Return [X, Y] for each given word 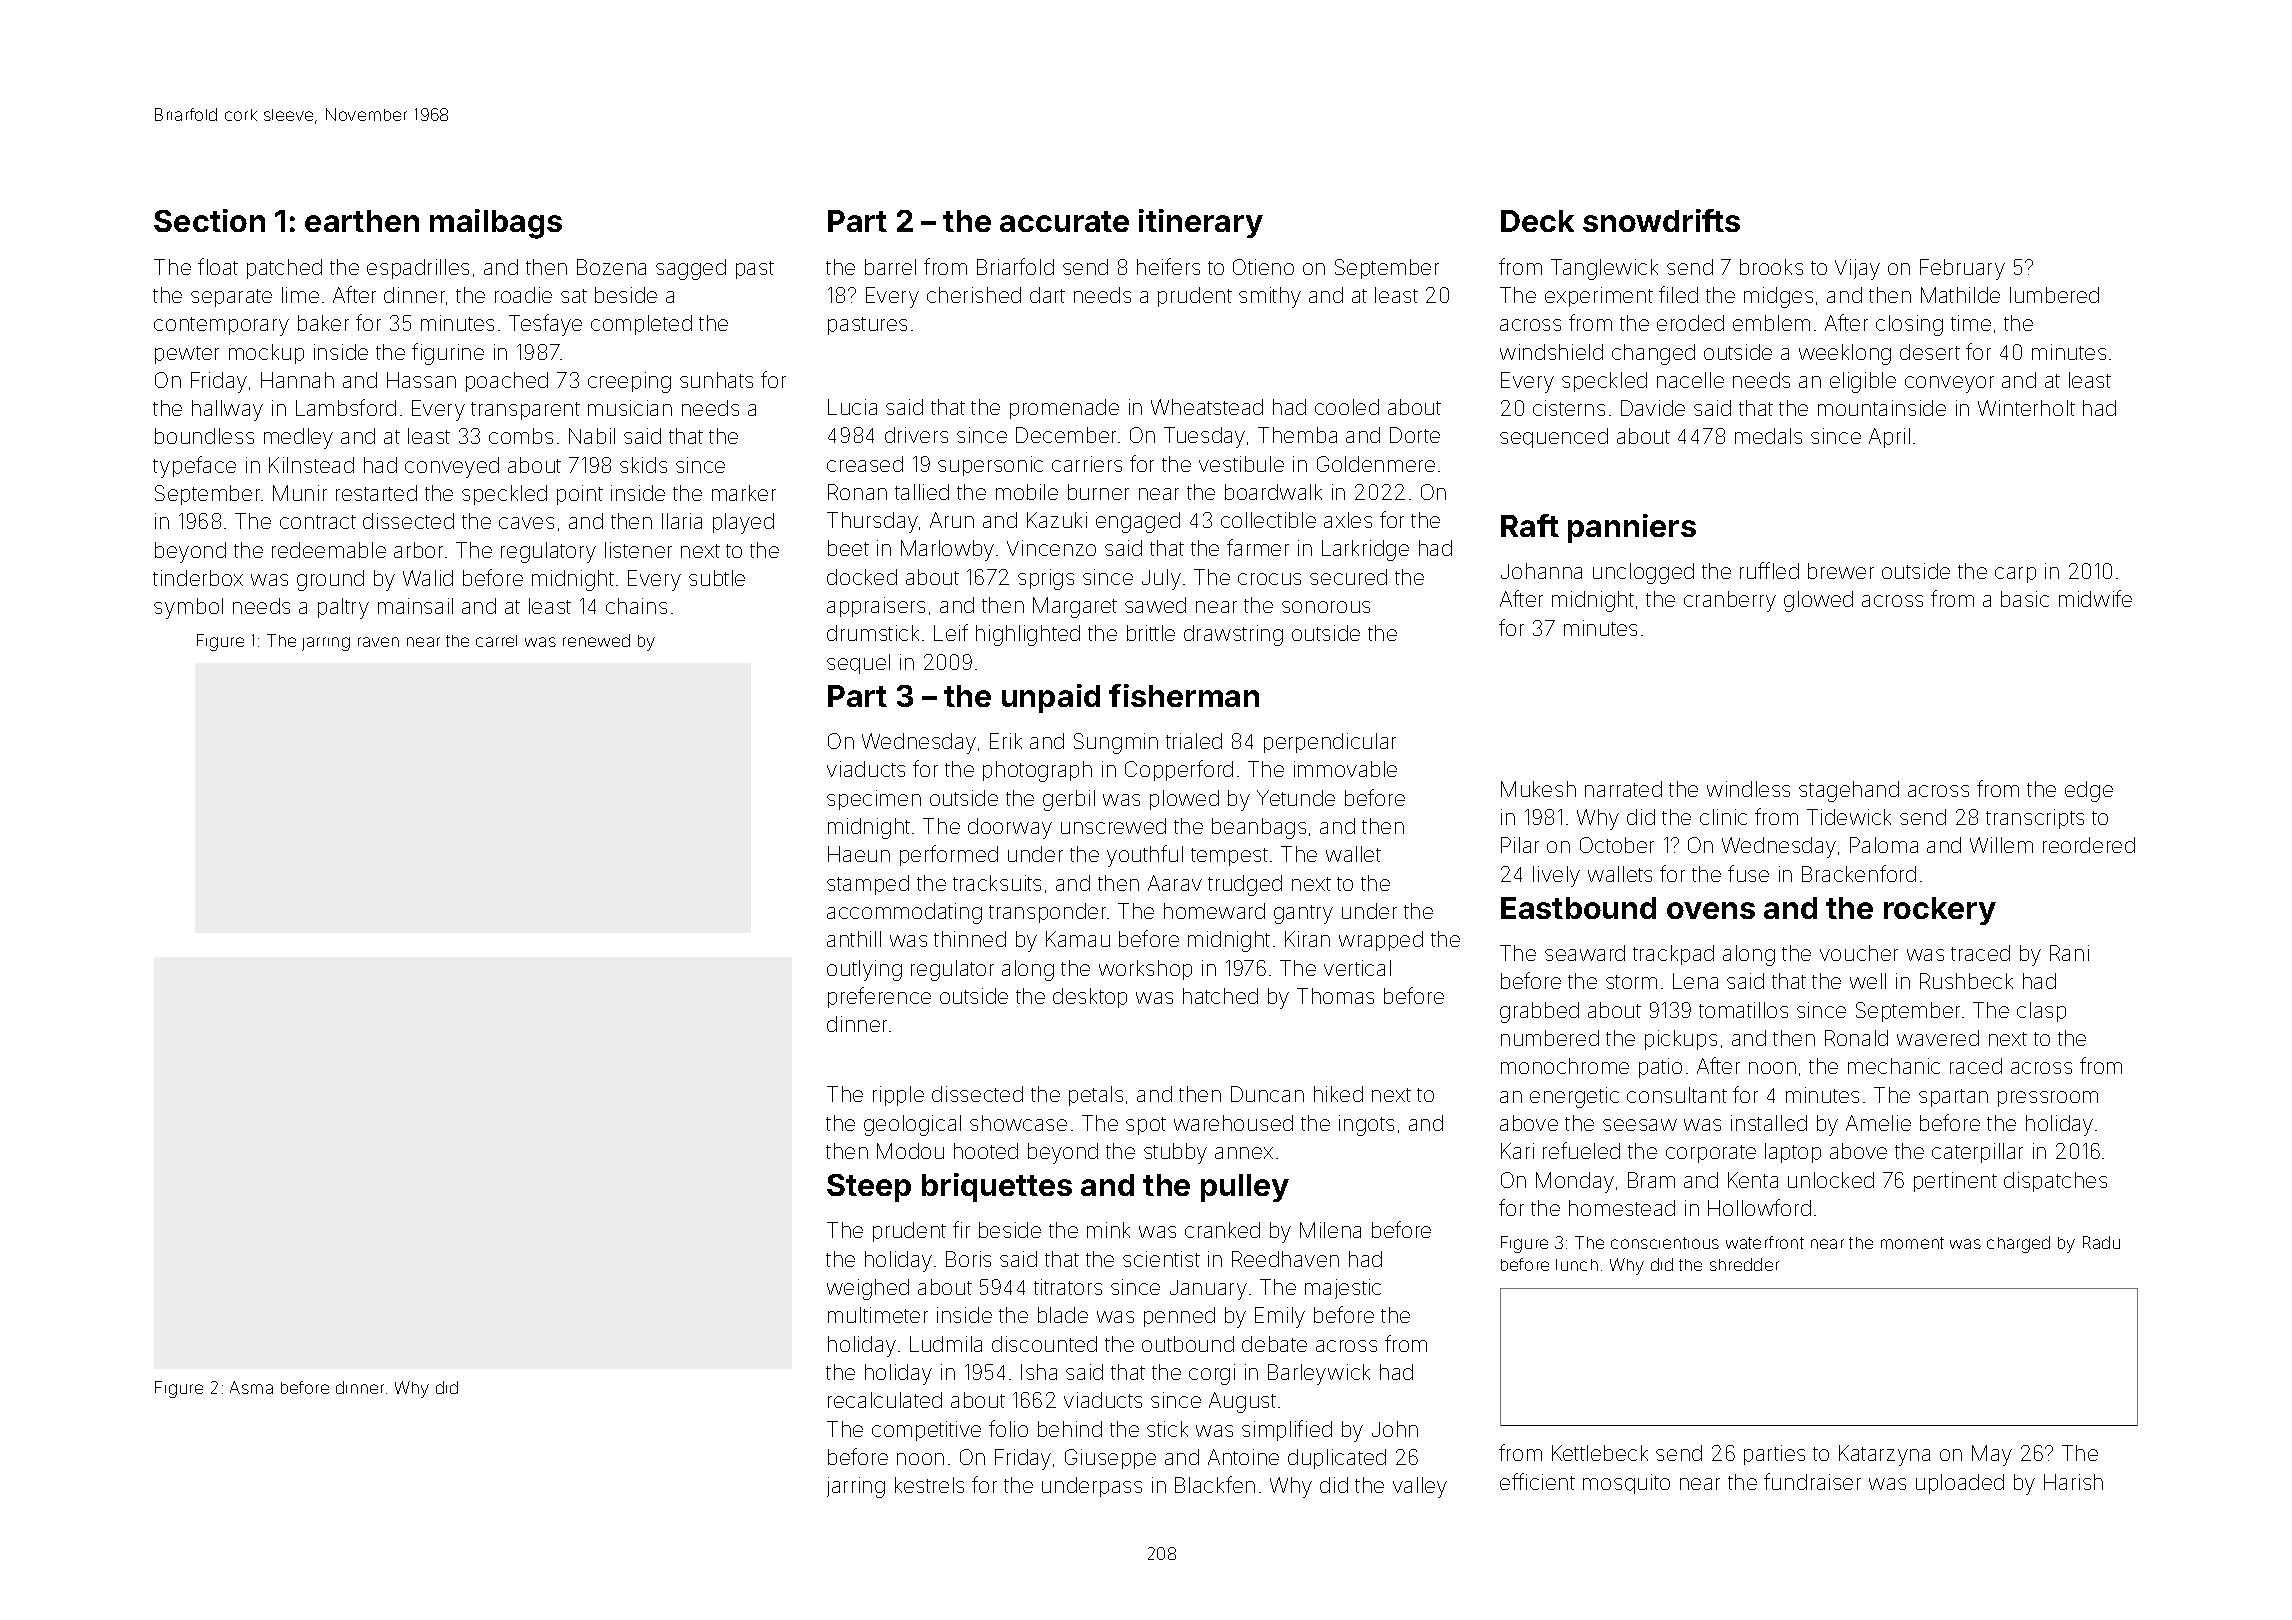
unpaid [1051, 698]
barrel [890, 267]
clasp [2041, 1012]
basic [2025, 599]
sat [574, 296]
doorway [1010, 828]
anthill [854, 939]
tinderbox [198, 578]
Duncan [1267, 1094]
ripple [898, 1096]
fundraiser [1812, 1481]
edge [2089, 791]
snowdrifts [1661, 220]
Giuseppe [1110, 1459]
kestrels [929, 1485]
